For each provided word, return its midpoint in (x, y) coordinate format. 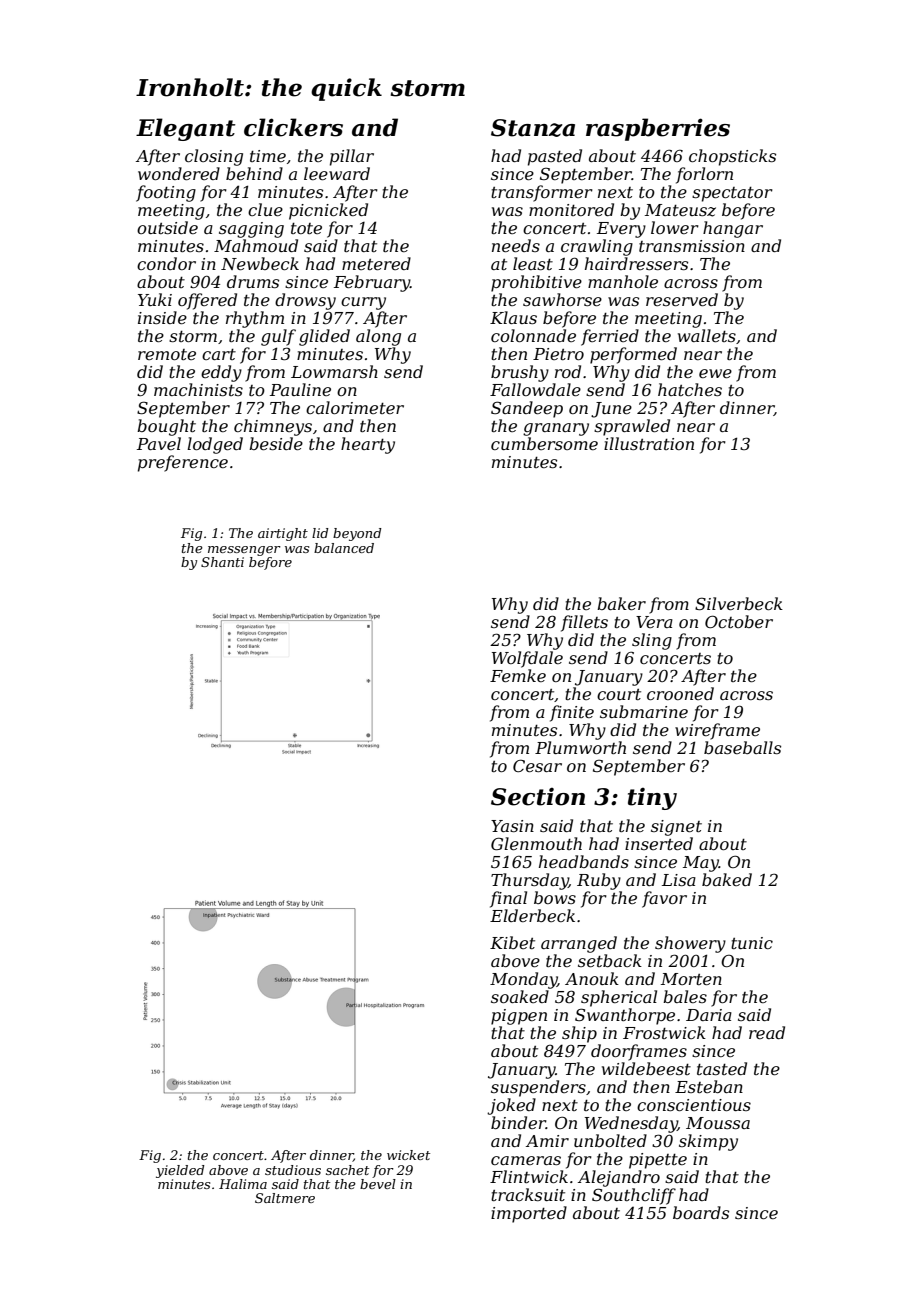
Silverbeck (739, 603)
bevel (378, 1184)
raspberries (658, 129)
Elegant (186, 129)
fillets (584, 623)
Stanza (533, 128)
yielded (180, 1171)
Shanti (222, 562)
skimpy (708, 1142)
